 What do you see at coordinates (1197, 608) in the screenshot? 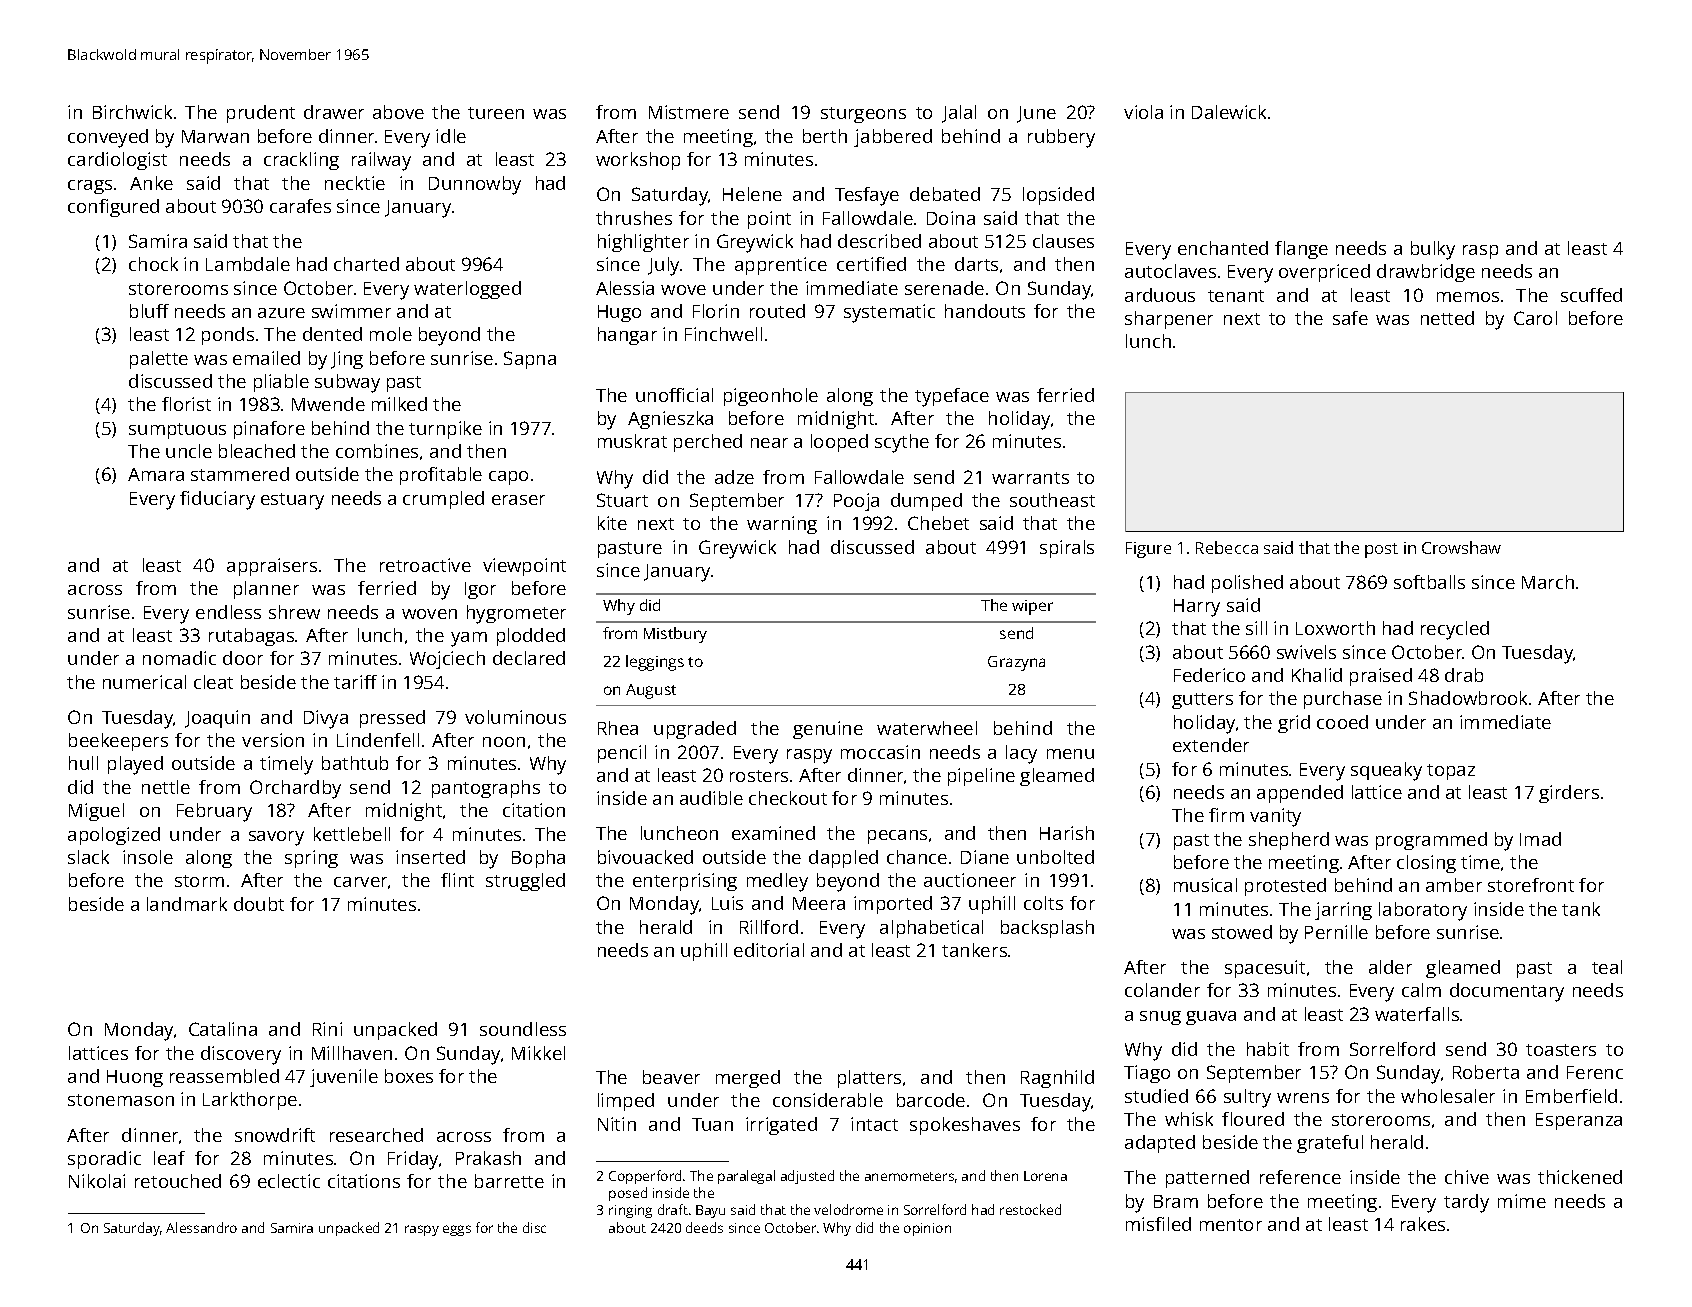
I see `Harry` at bounding box center [1197, 608].
